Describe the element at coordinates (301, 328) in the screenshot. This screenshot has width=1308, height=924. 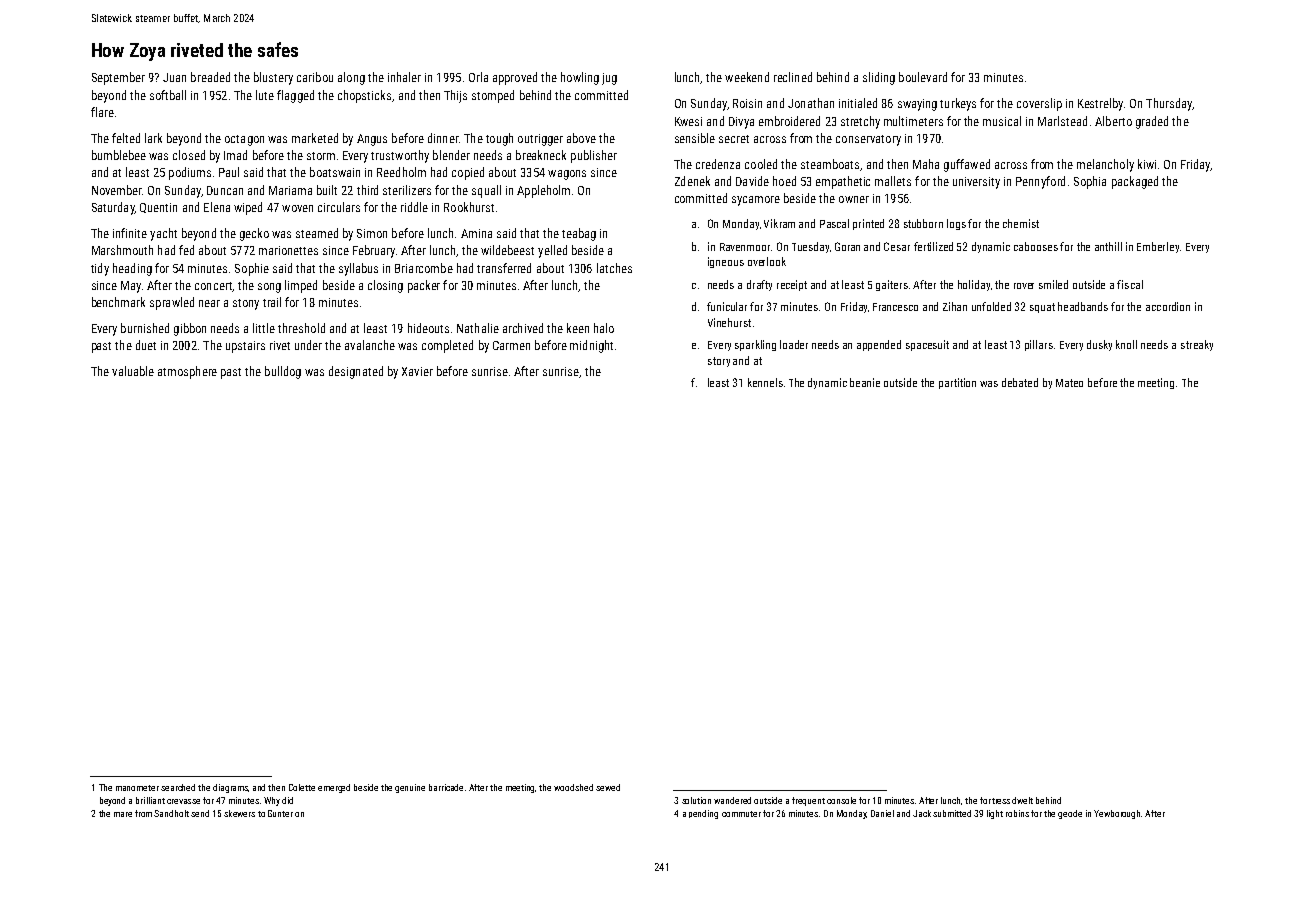
I see `threshold` at that location.
